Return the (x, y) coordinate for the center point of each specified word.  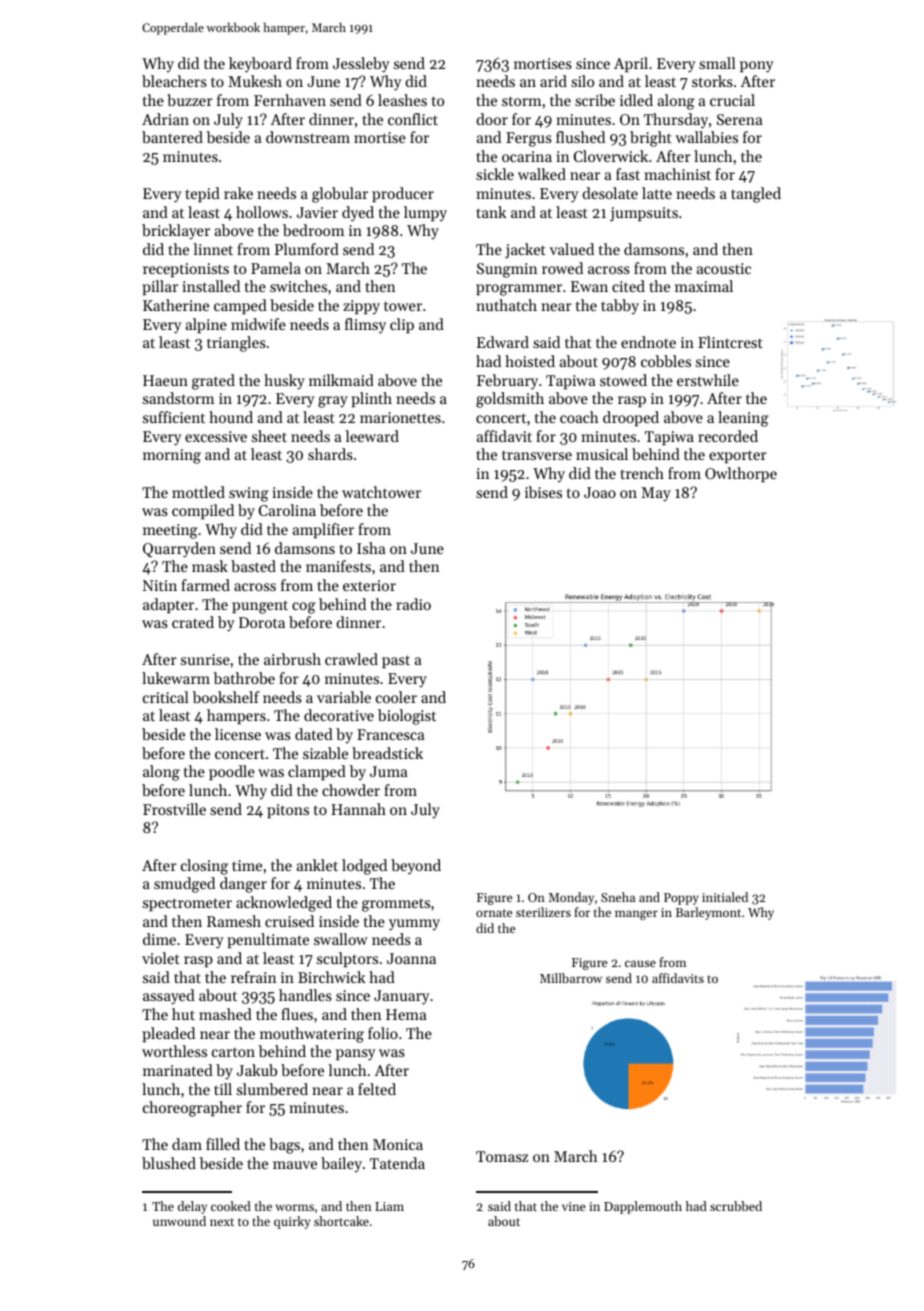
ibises (543, 492)
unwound (179, 1221)
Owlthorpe (741, 474)
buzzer (190, 100)
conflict (413, 119)
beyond (416, 867)
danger (243, 885)
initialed (725, 897)
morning (172, 456)
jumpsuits (644, 214)
